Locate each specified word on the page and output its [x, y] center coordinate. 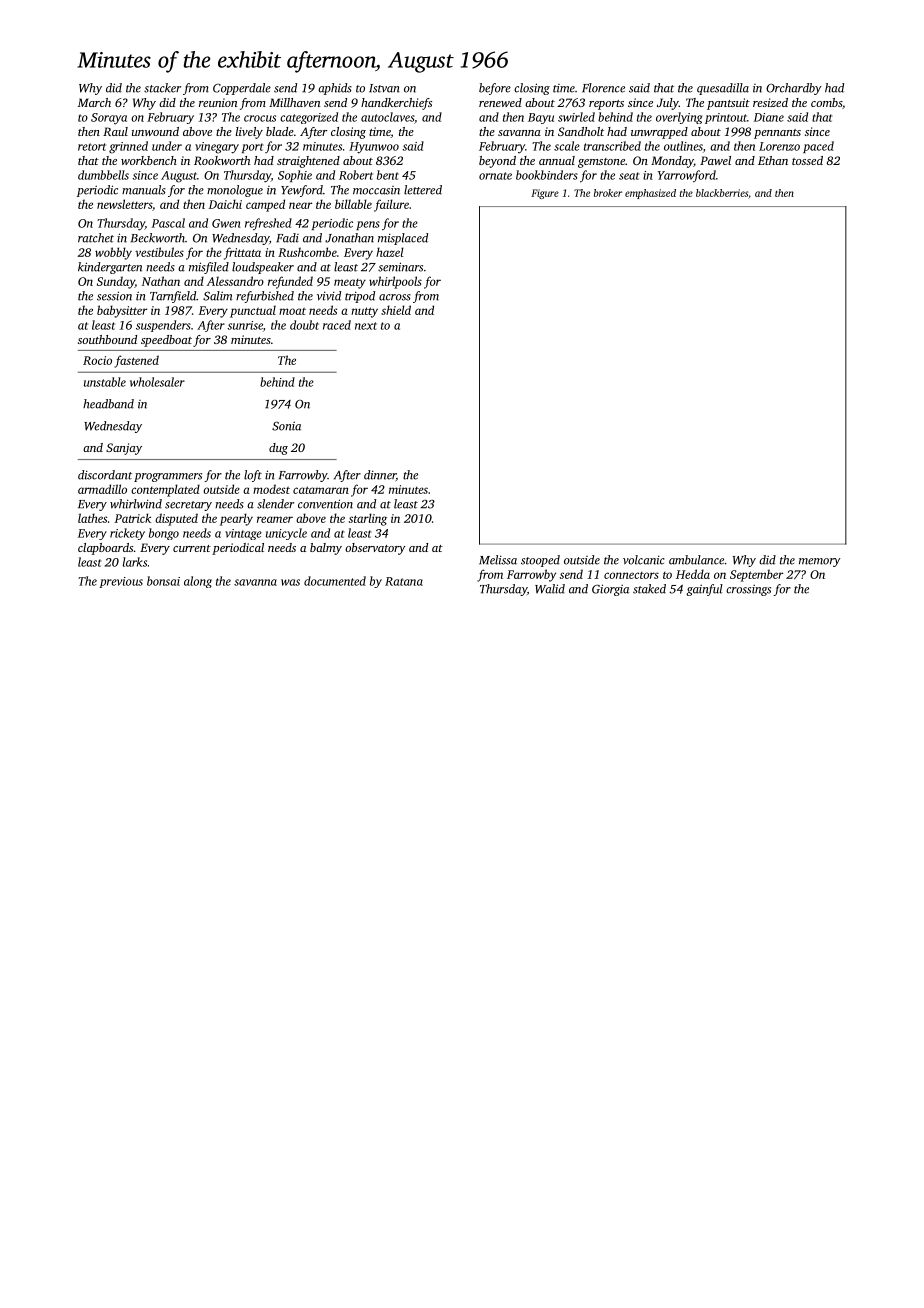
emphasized [650, 194]
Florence [603, 88]
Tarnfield [173, 297]
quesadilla [723, 89]
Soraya [109, 119]
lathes [92, 518]
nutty [364, 312]
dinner [380, 475]
